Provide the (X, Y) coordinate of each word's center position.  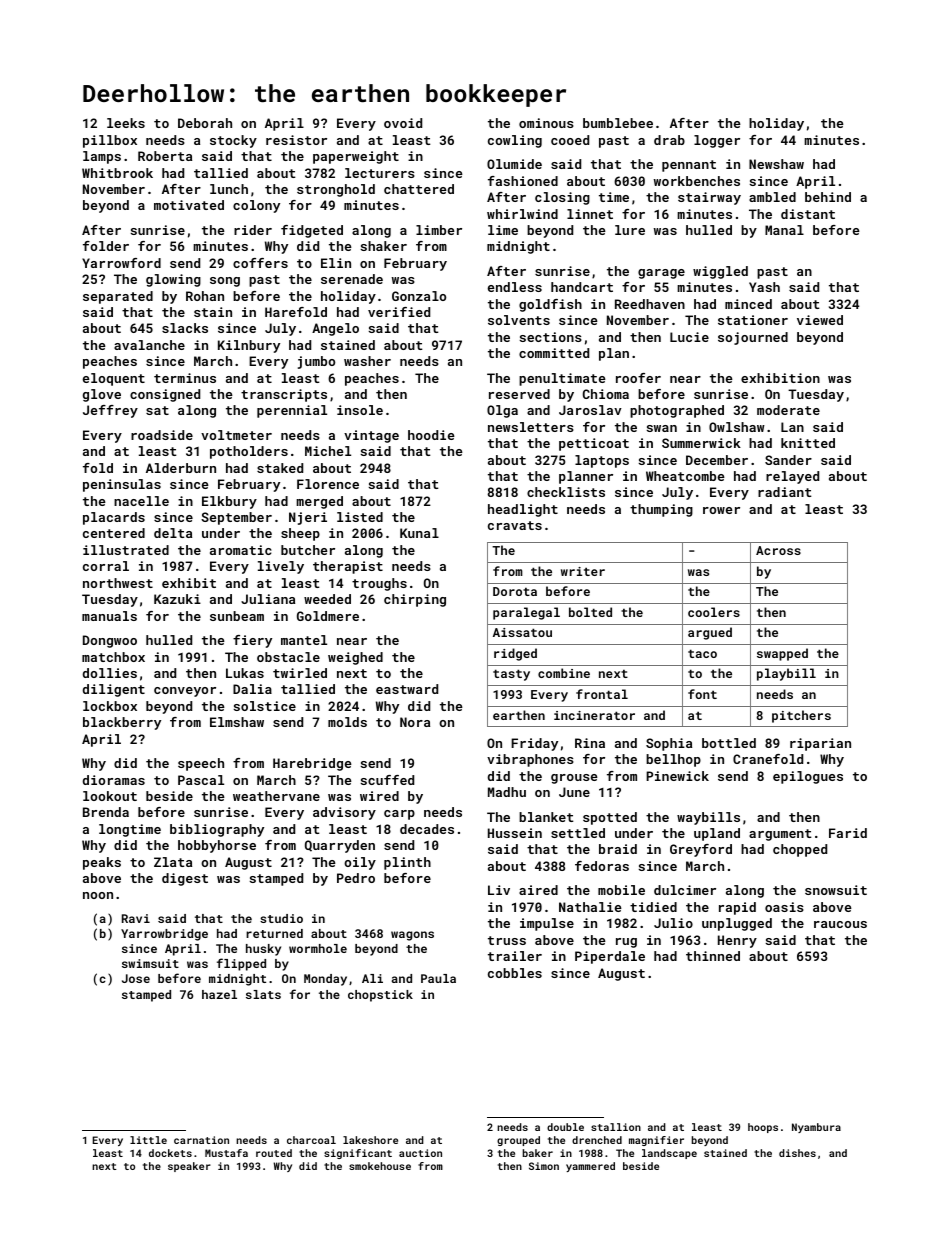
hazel (219, 994)
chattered (419, 189)
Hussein (515, 833)
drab (669, 140)
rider (253, 230)
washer (367, 361)
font (702, 694)
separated (118, 297)
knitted (808, 443)
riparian (820, 744)
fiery (252, 641)
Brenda (106, 812)
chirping (415, 600)
